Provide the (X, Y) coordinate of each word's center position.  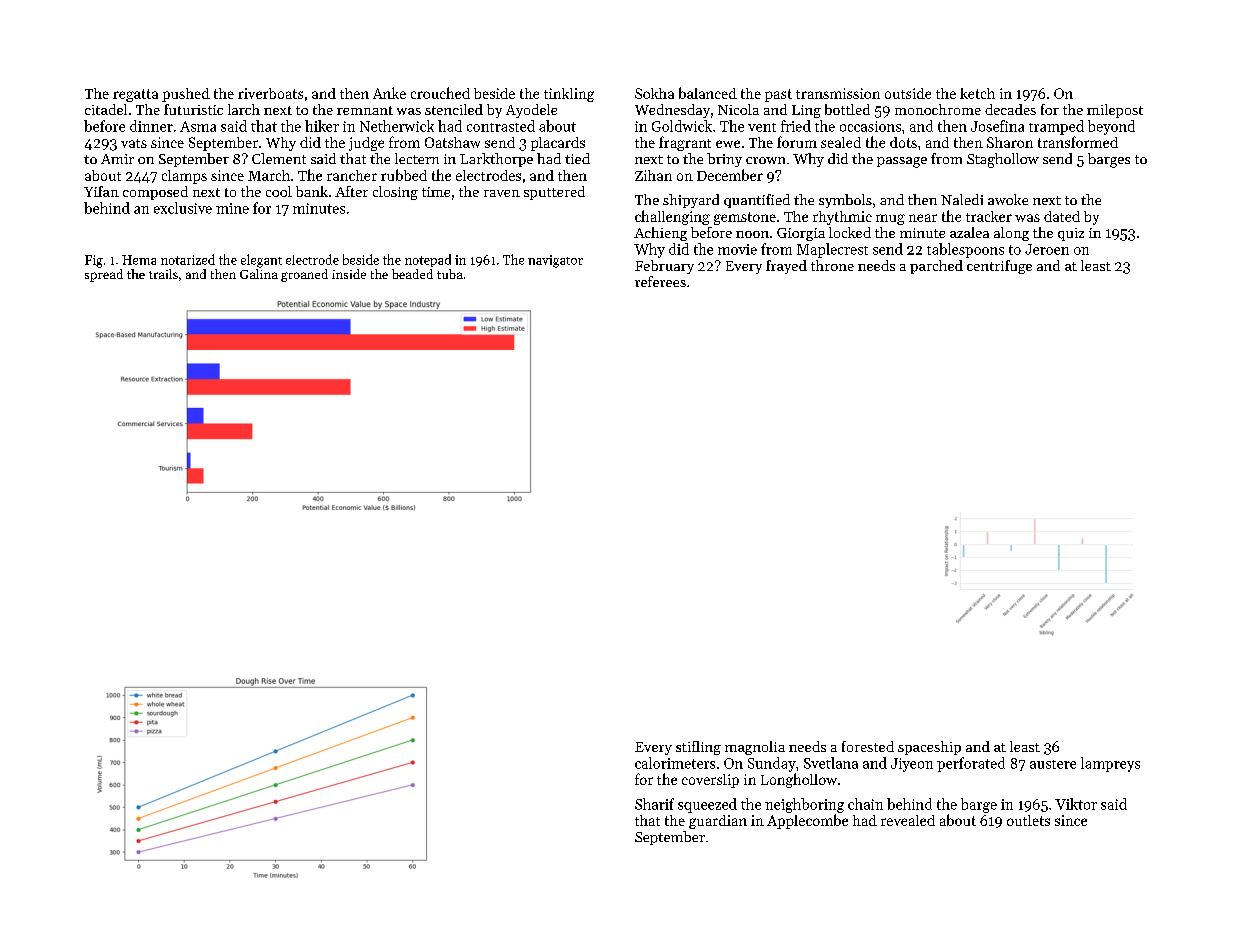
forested (868, 746)
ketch (977, 93)
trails (163, 274)
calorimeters (675, 763)
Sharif (654, 804)
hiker (322, 126)
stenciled (454, 109)
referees (660, 281)
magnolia (755, 748)
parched (936, 267)
